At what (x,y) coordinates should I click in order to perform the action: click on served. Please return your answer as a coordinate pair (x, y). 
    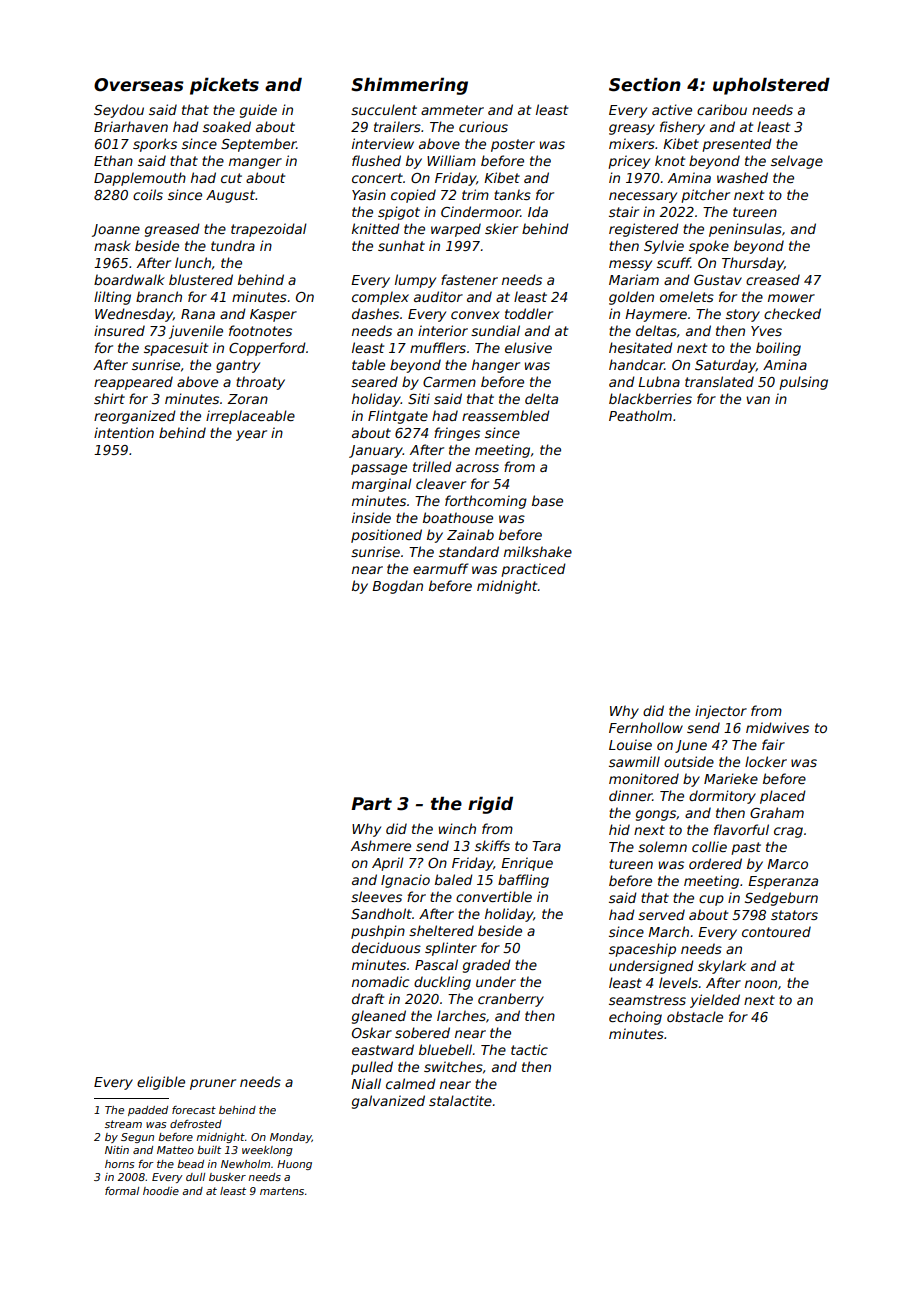
    Looking at the image, I should click on (661, 914).
